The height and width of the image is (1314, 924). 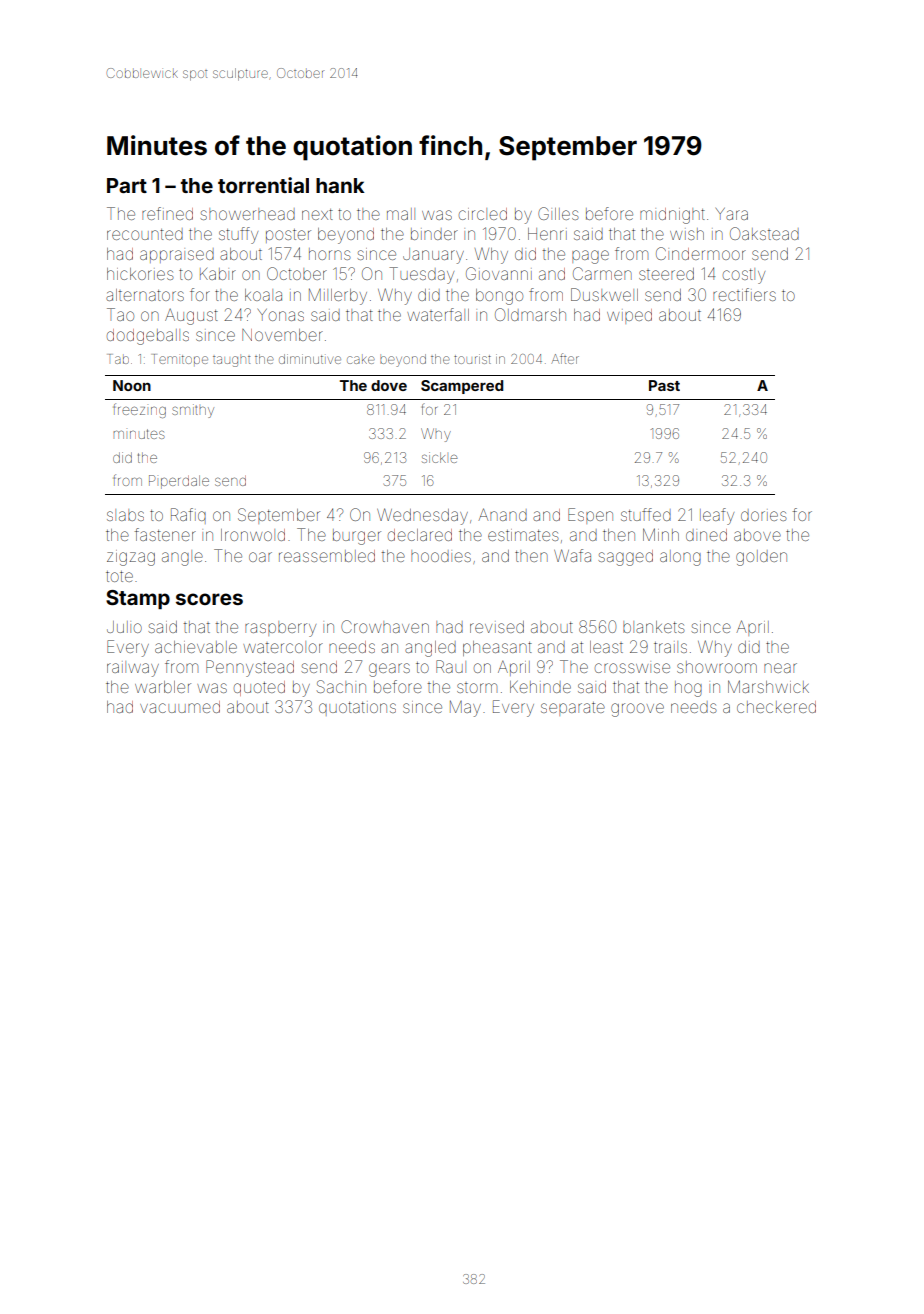 What do you see at coordinates (145, 234) in the image?
I see `recounted` at bounding box center [145, 234].
